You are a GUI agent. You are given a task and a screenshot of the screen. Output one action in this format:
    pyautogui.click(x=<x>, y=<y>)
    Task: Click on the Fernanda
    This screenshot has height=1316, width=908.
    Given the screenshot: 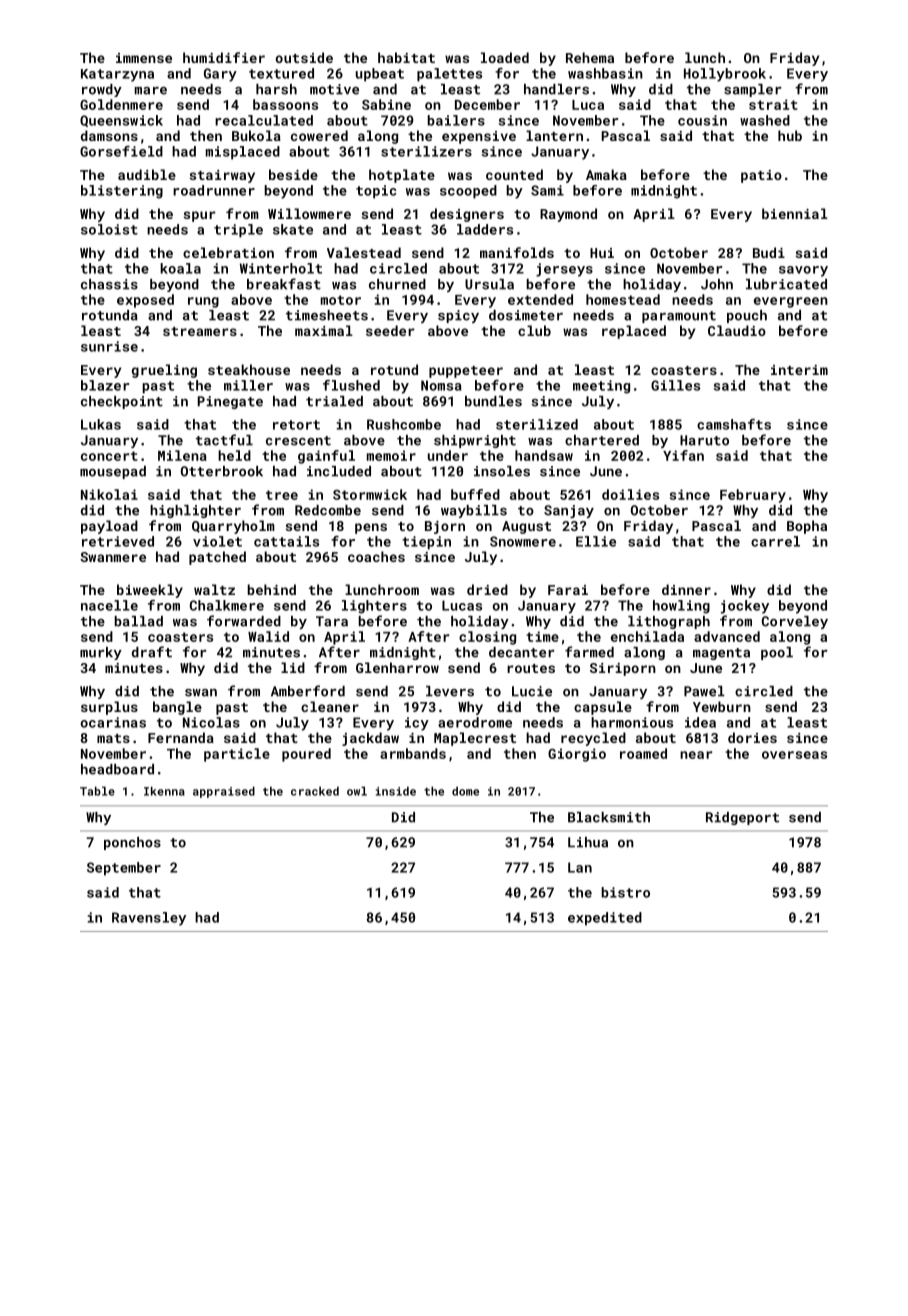 What is the action you would take?
    pyautogui.click(x=181, y=737)
